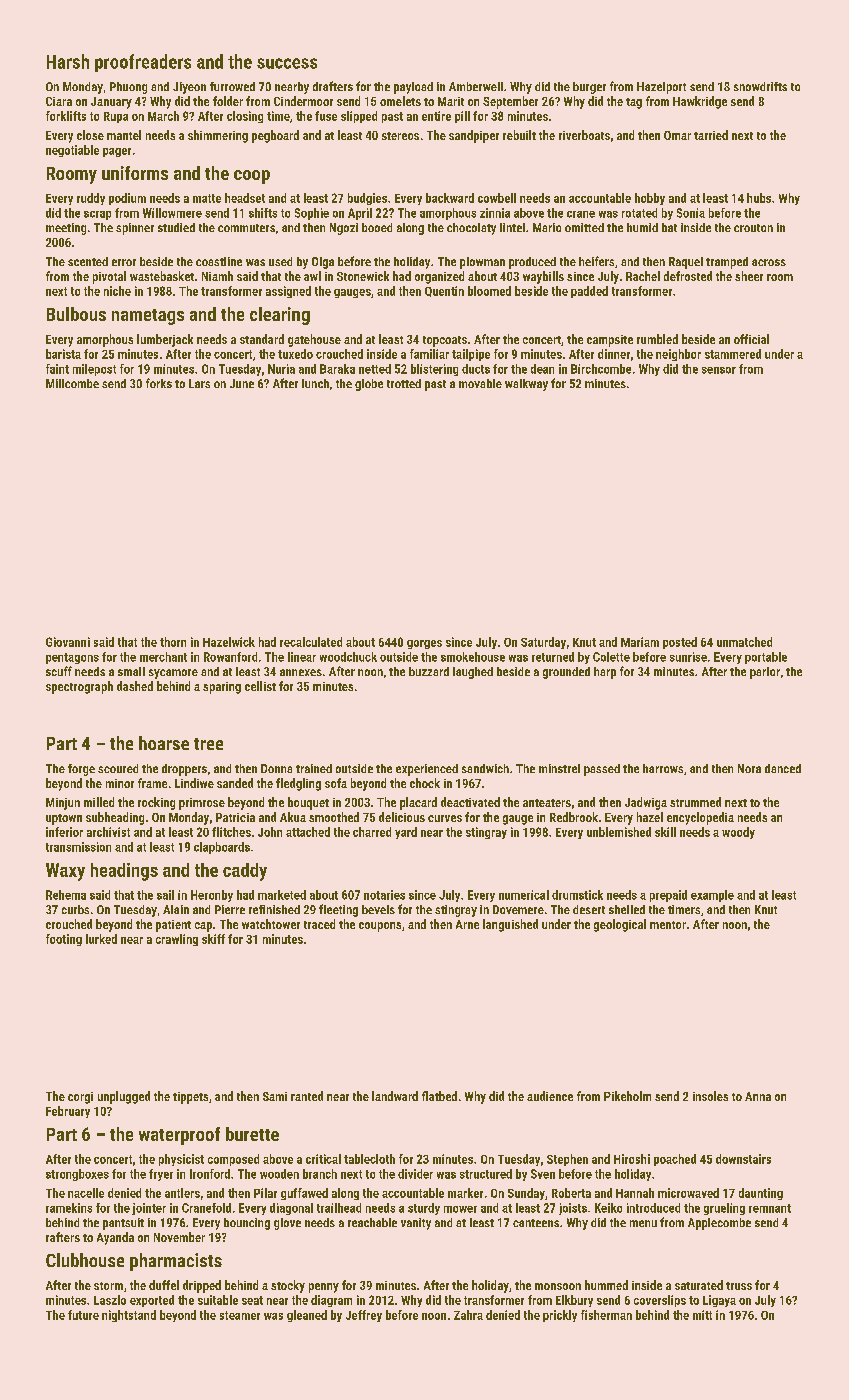 This screenshot has height=1400, width=849. What do you see at coordinates (120, 783) in the screenshot?
I see `minor` at bounding box center [120, 783].
